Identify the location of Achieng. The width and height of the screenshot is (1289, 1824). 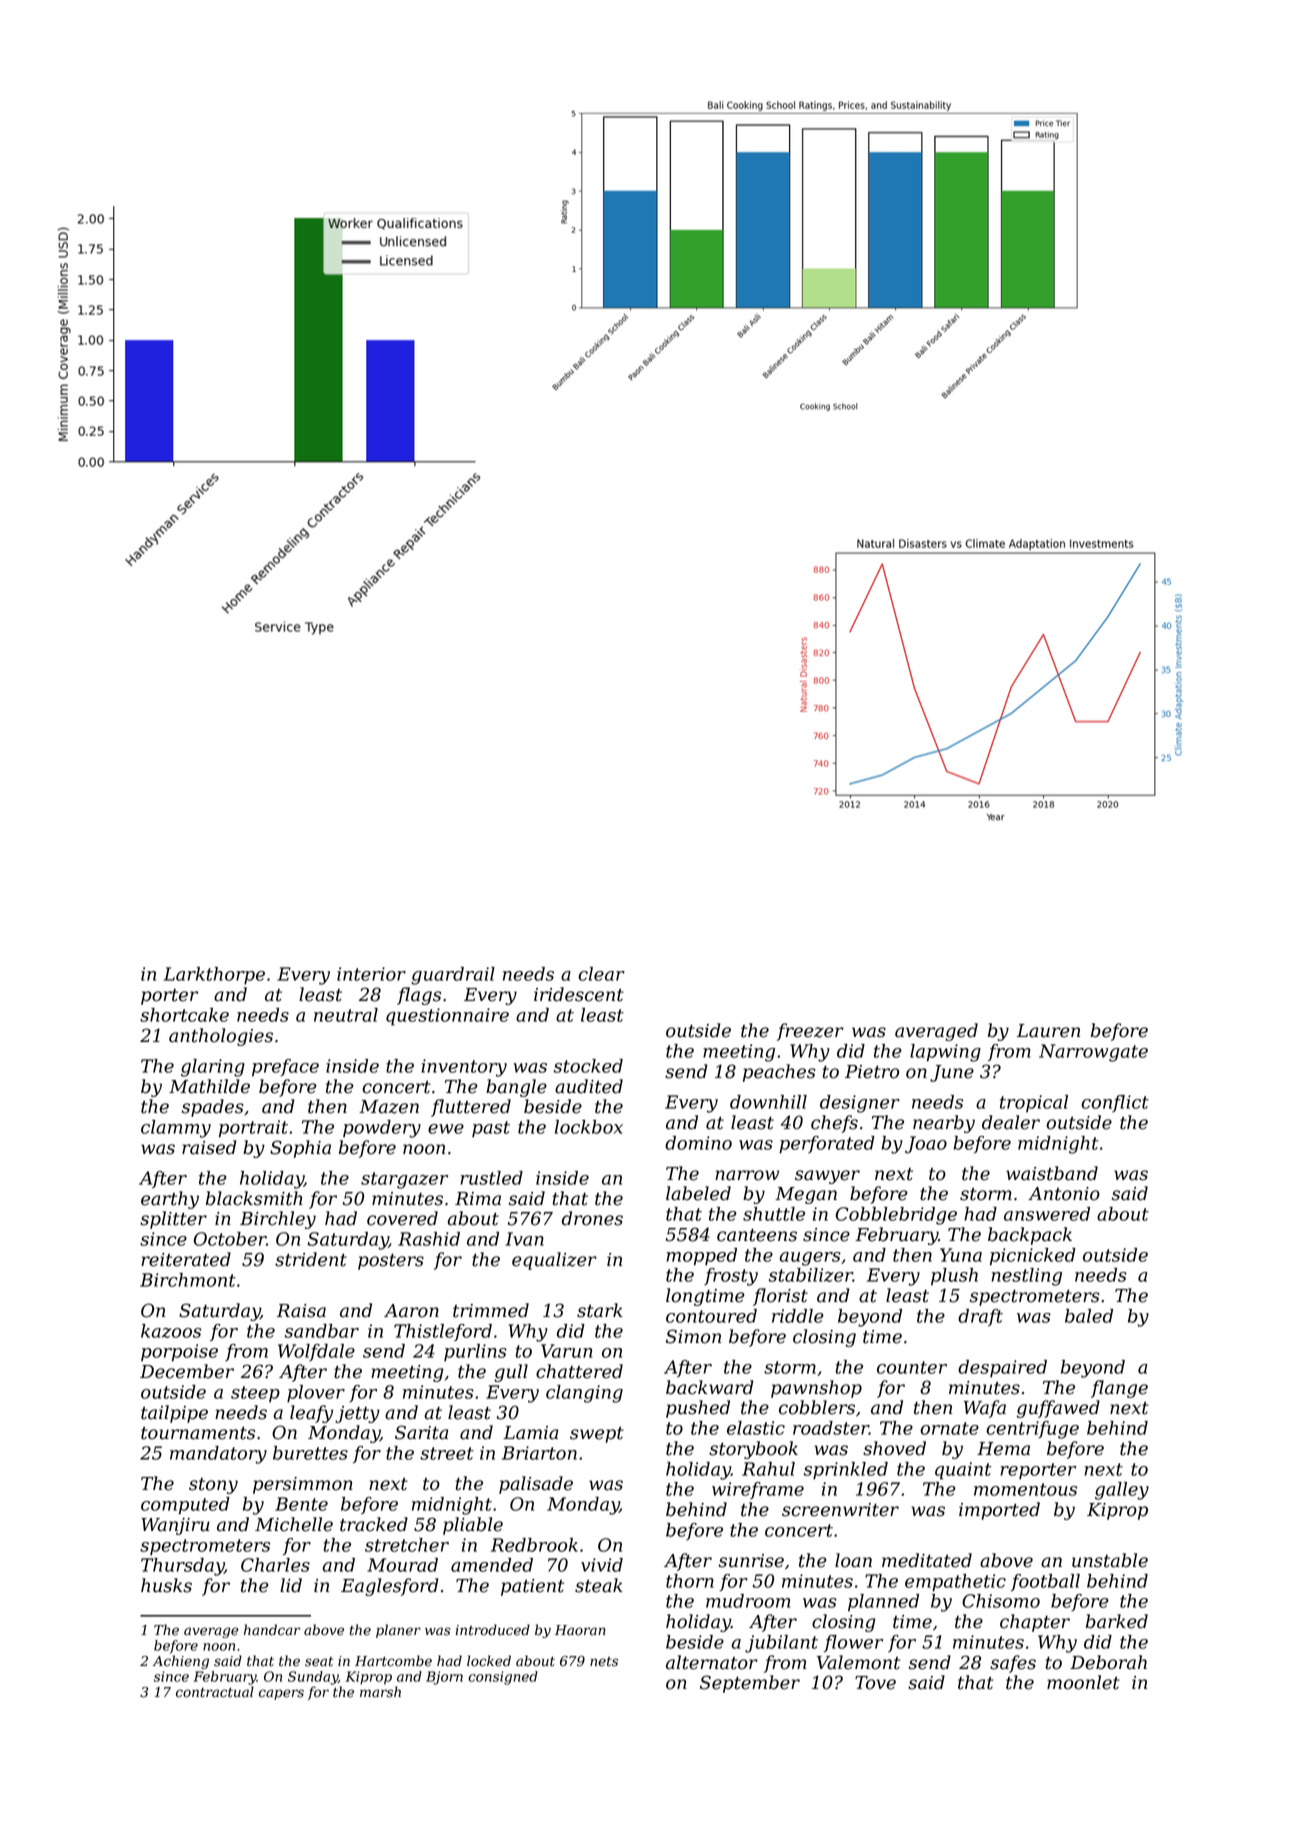
(181, 1662).
